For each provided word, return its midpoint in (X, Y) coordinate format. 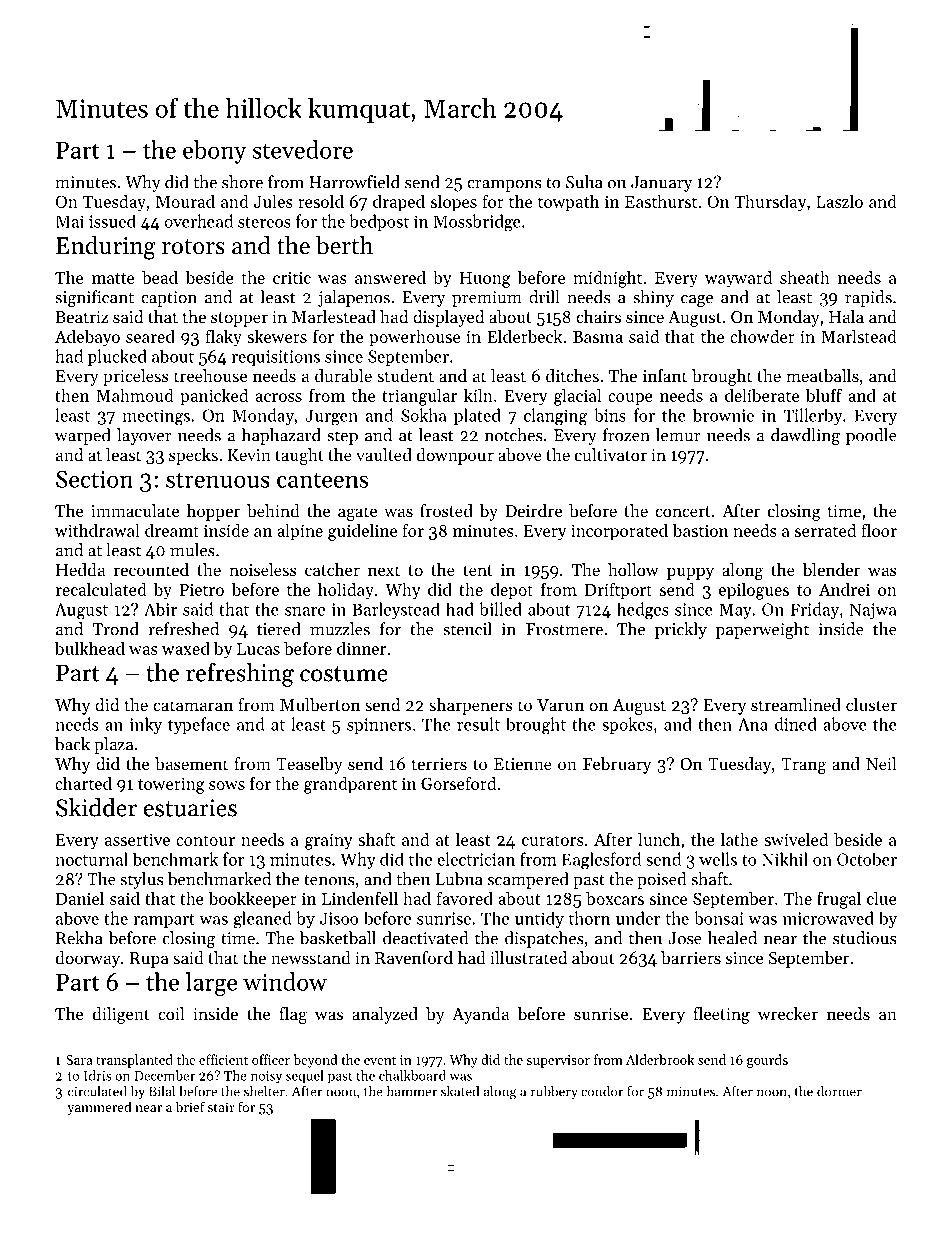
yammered (99, 1108)
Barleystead (396, 610)
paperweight (762, 630)
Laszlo (839, 201)
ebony (215, 152)
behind (273, 510)
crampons (504, 186)
